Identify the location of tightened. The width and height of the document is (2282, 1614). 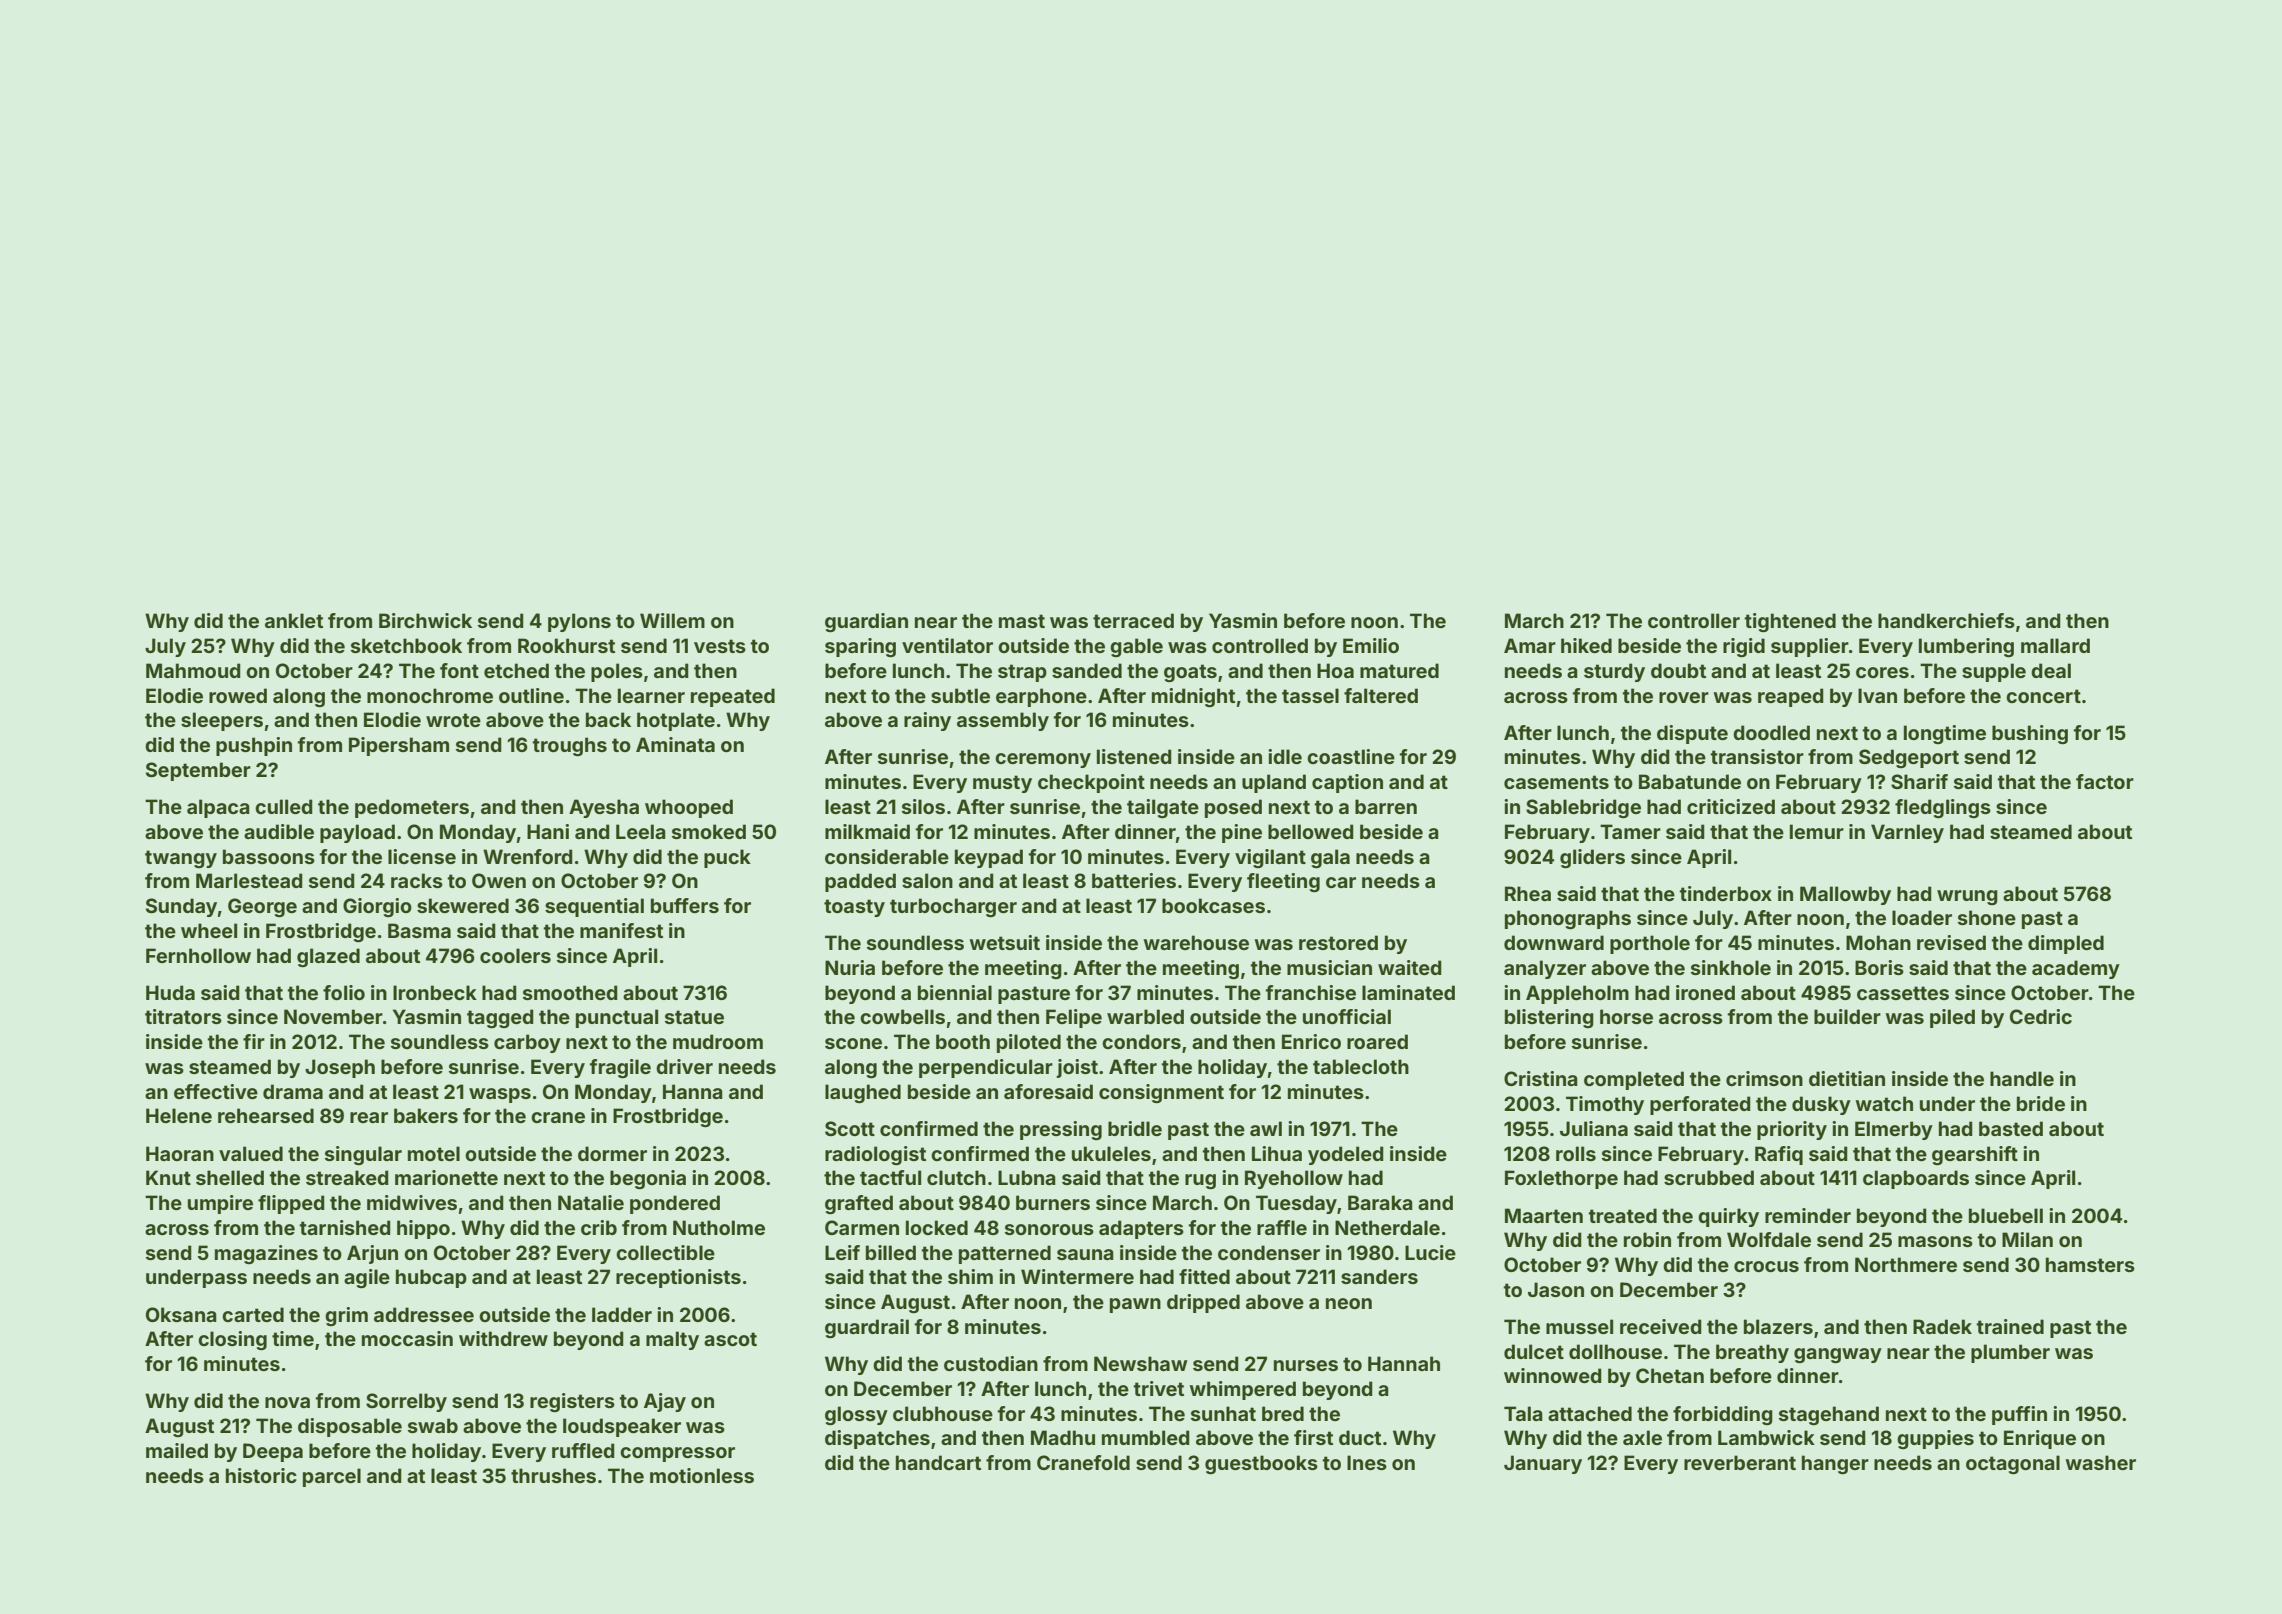
(1790, 622).
